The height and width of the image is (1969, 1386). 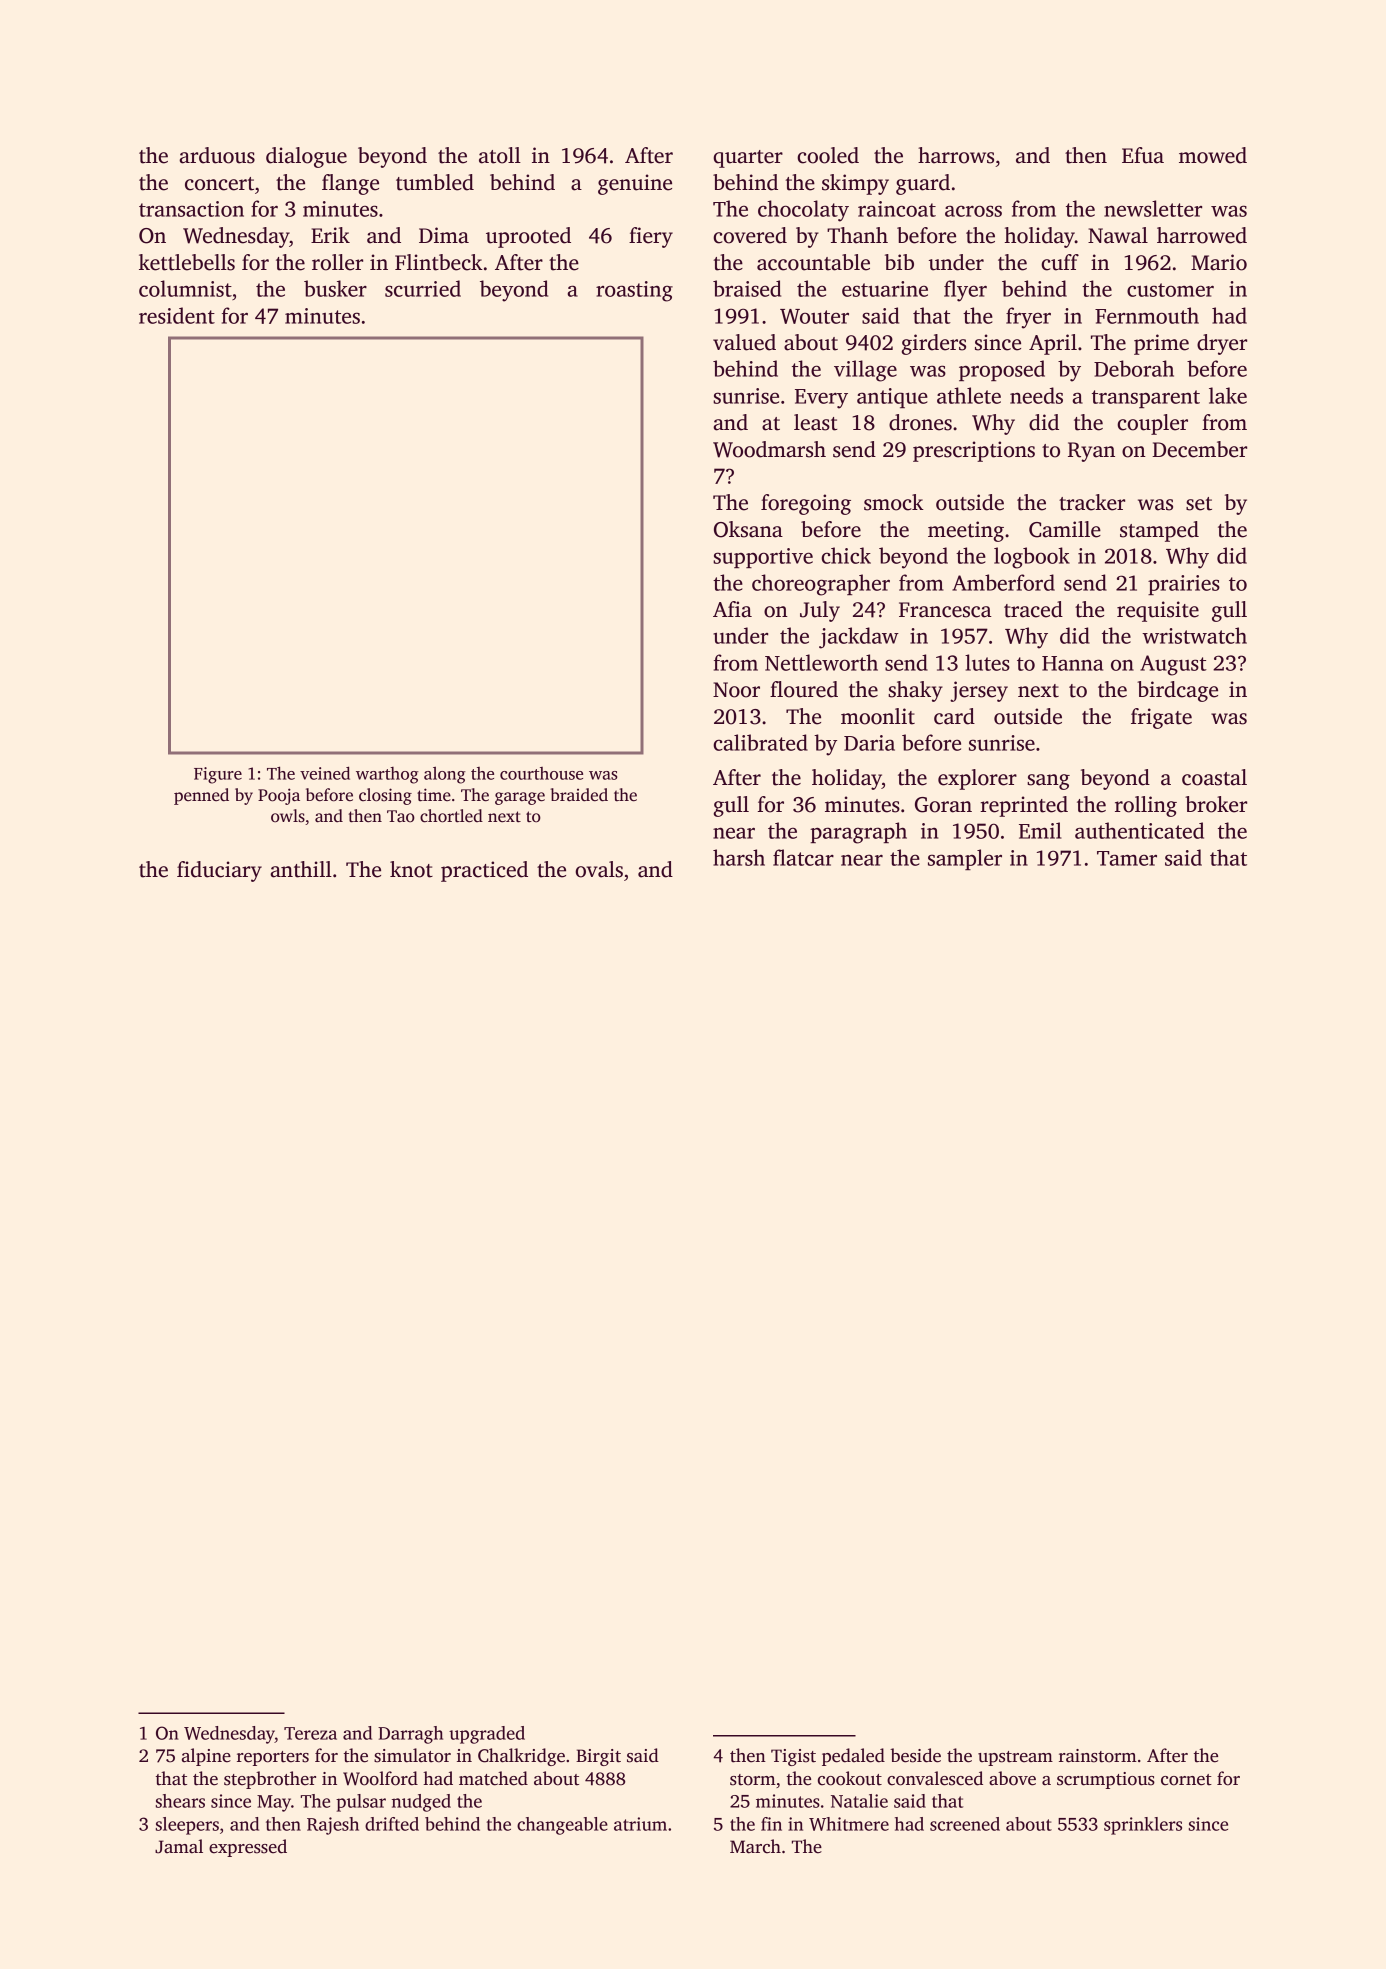 What do you see at coordinates (248, 1848) in the image?
I see `expressed` at bounding box center [248, 1848].
